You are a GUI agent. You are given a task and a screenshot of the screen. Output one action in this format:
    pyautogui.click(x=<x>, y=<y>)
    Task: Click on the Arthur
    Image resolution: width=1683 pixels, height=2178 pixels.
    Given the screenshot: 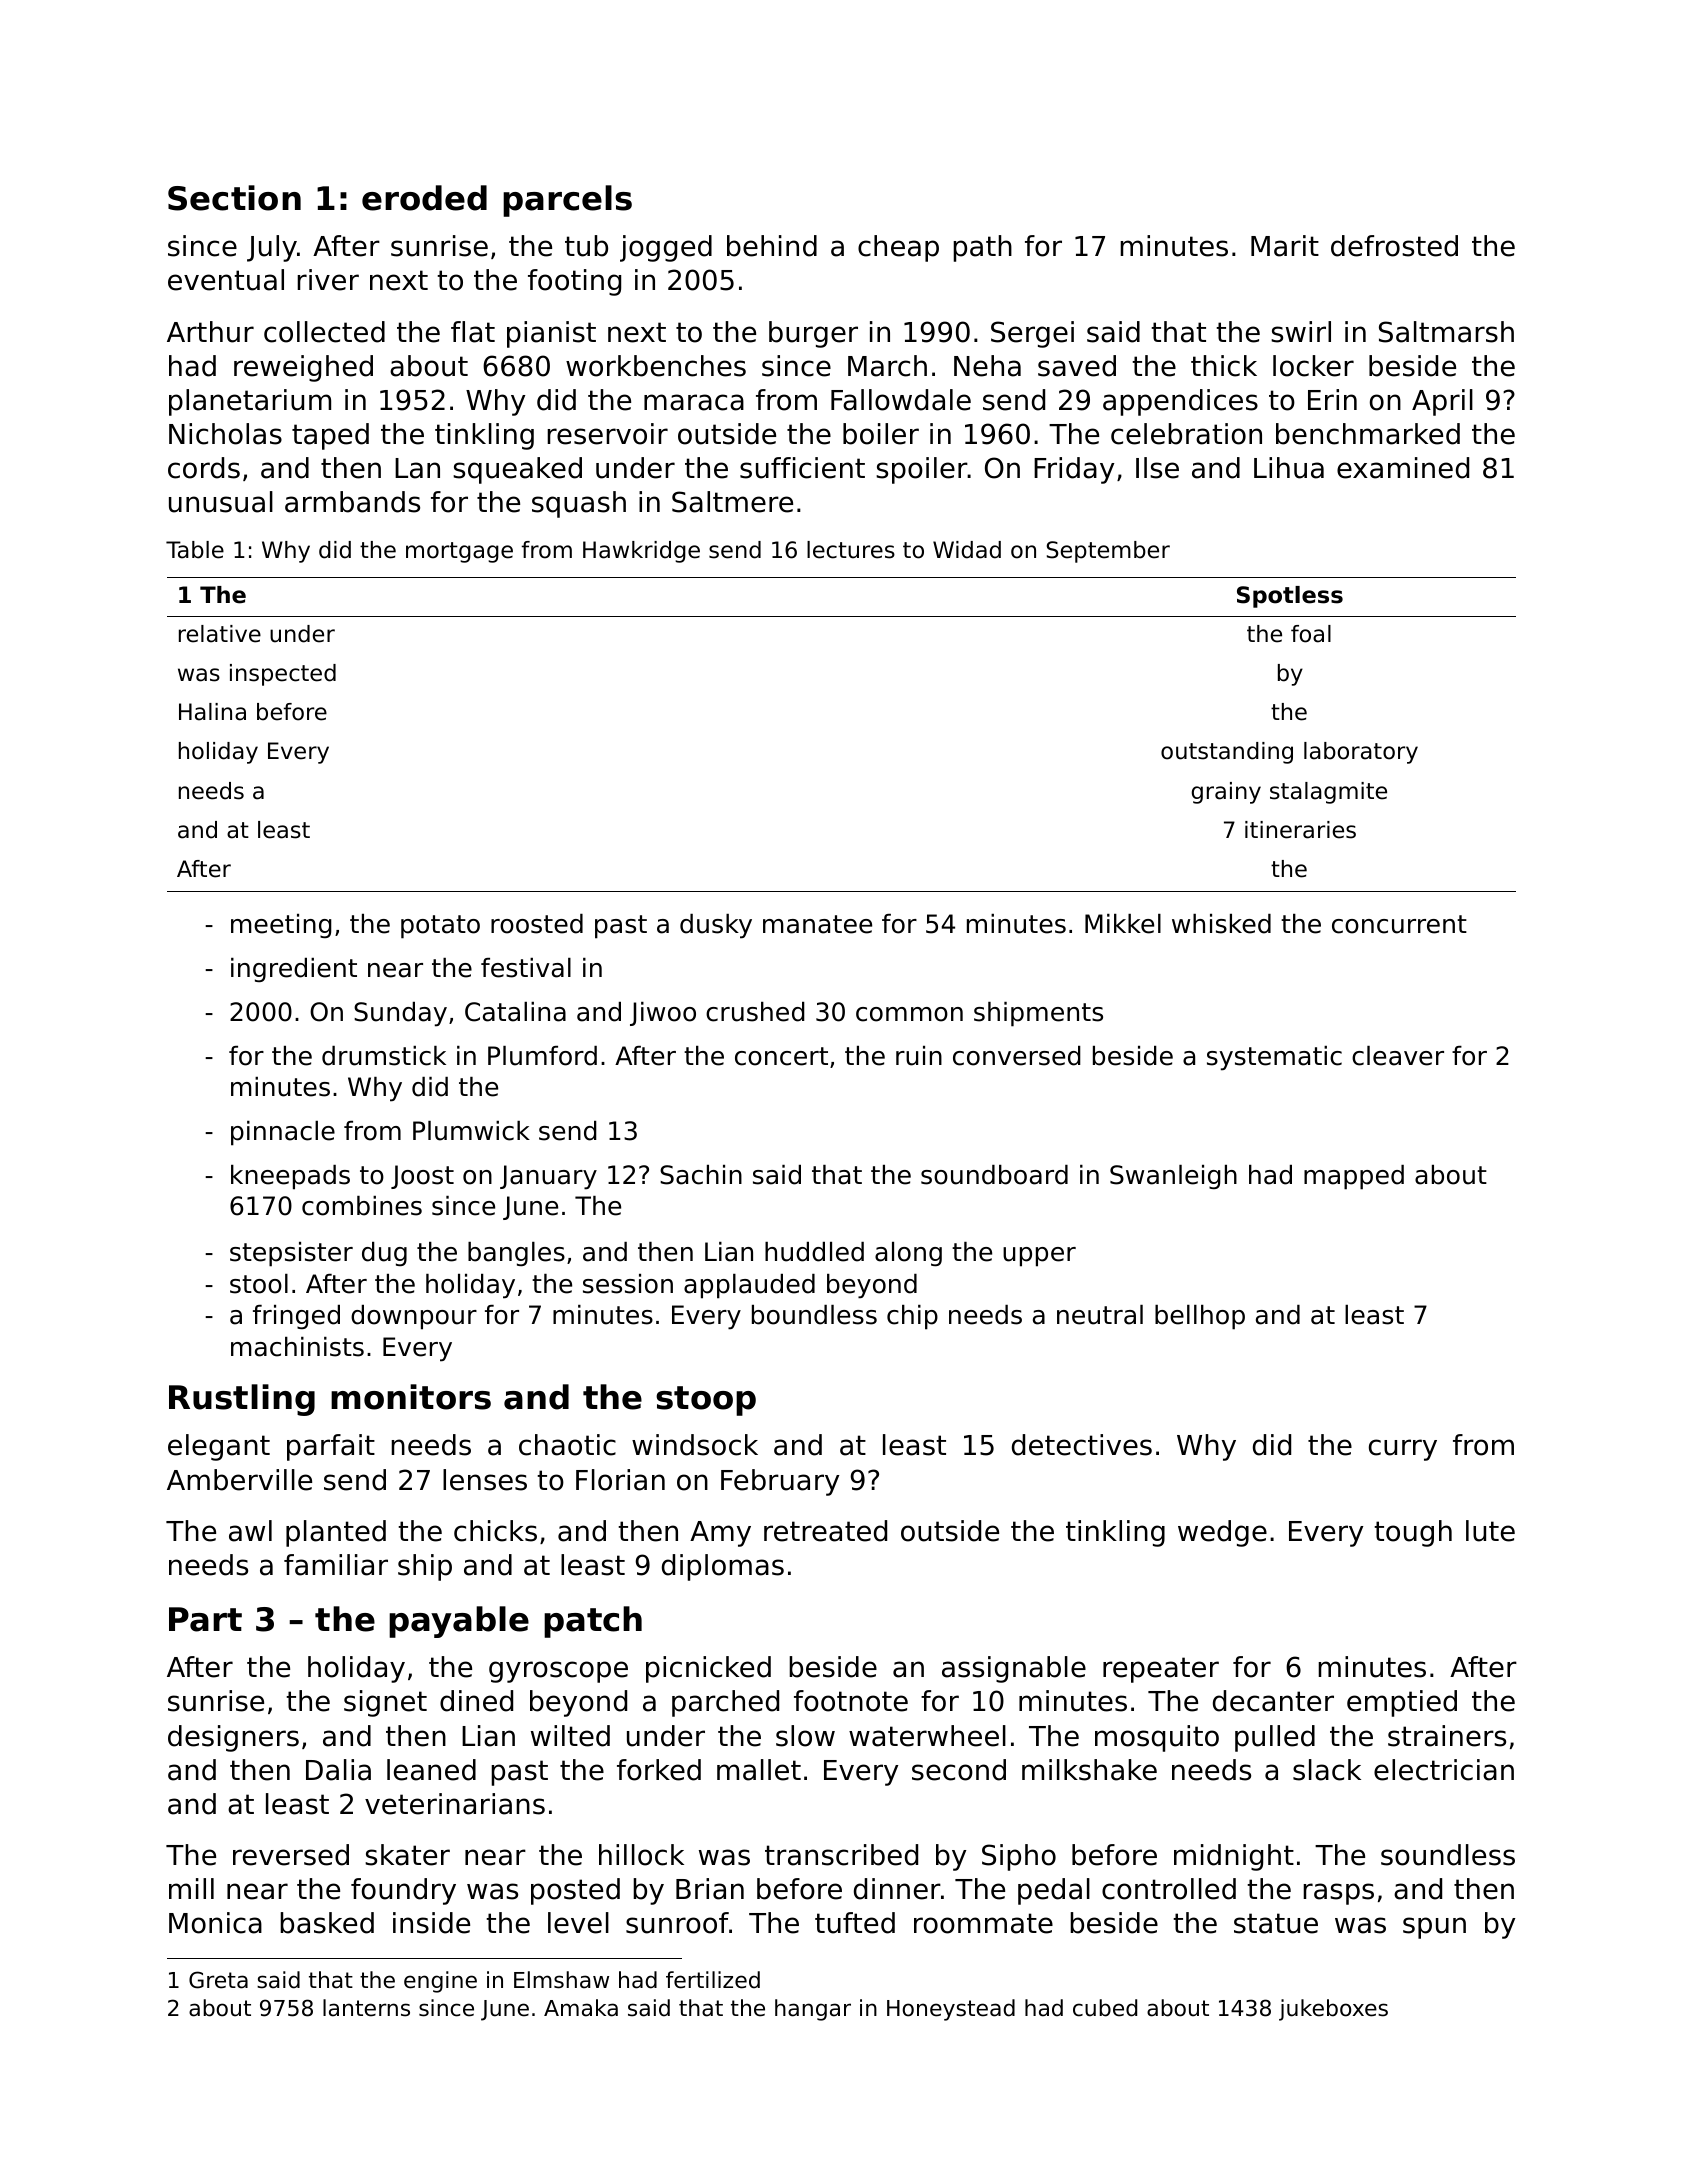 What is the action you would take?
    pyautogui.click(x=210, y=332)
